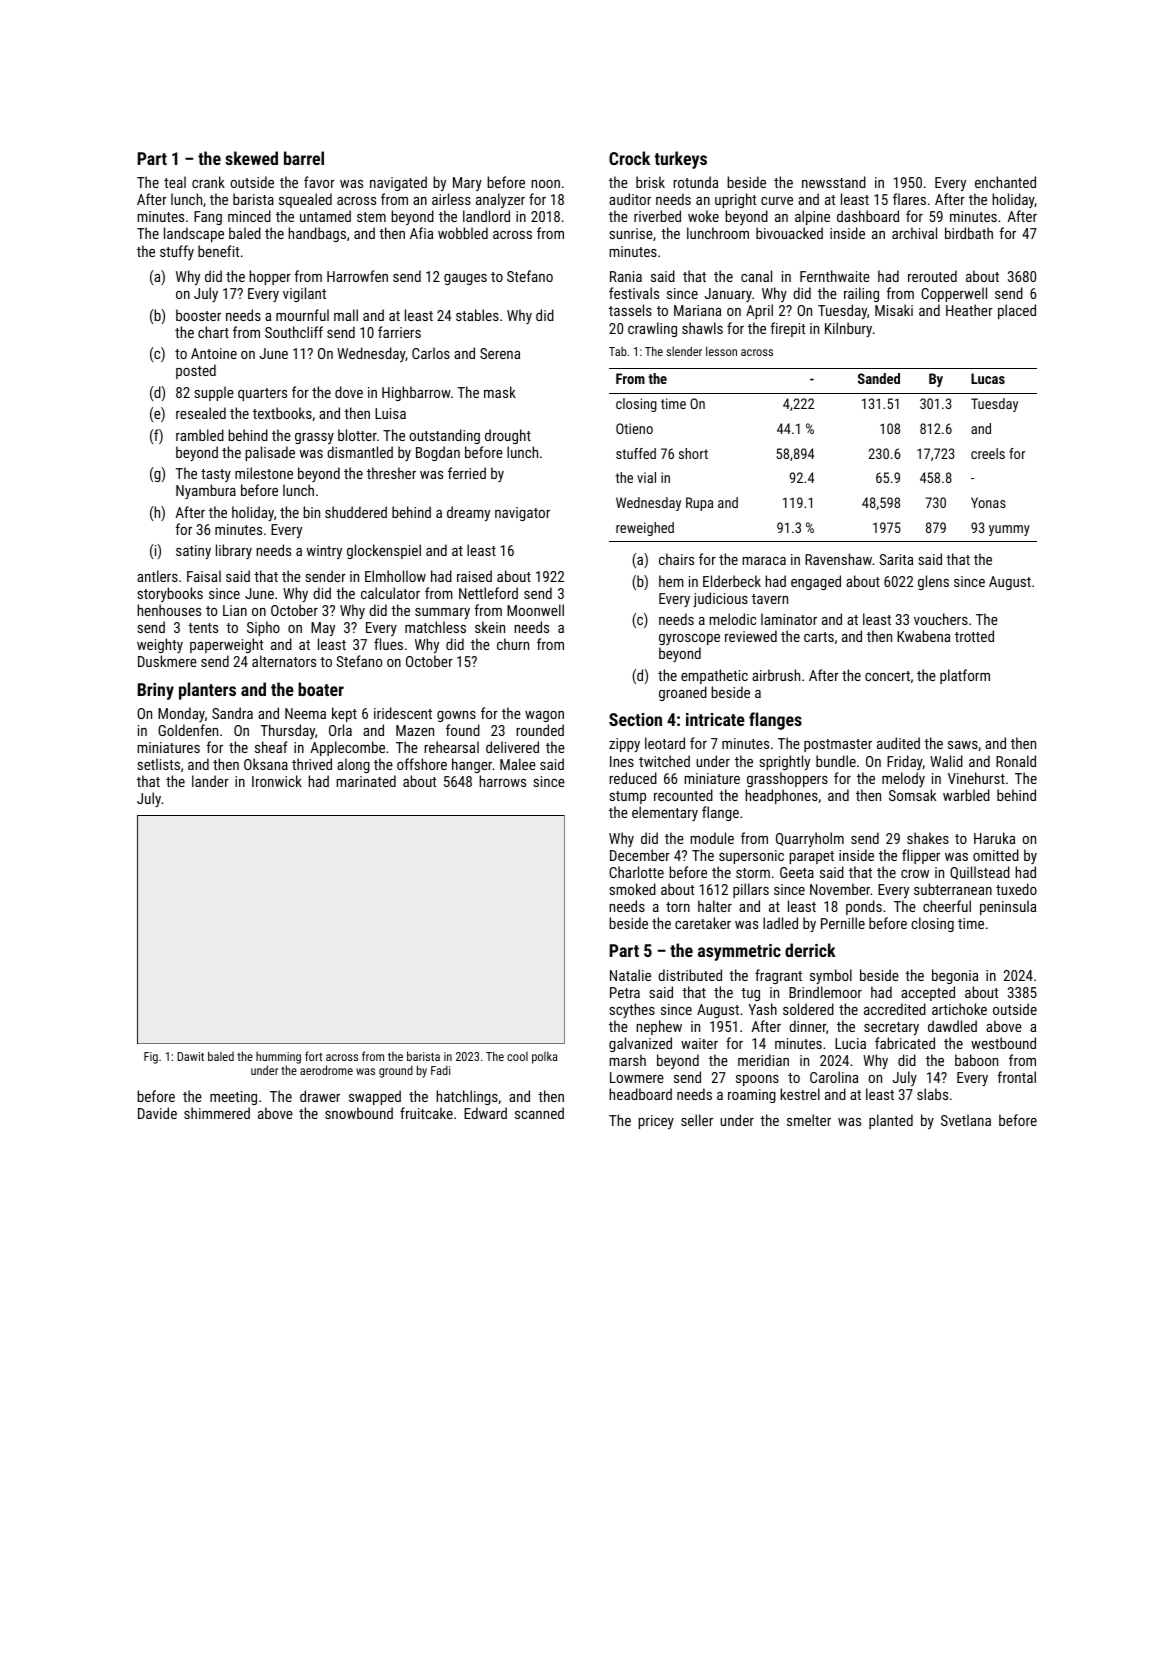  I want to click on dove, so click(349, 392).
